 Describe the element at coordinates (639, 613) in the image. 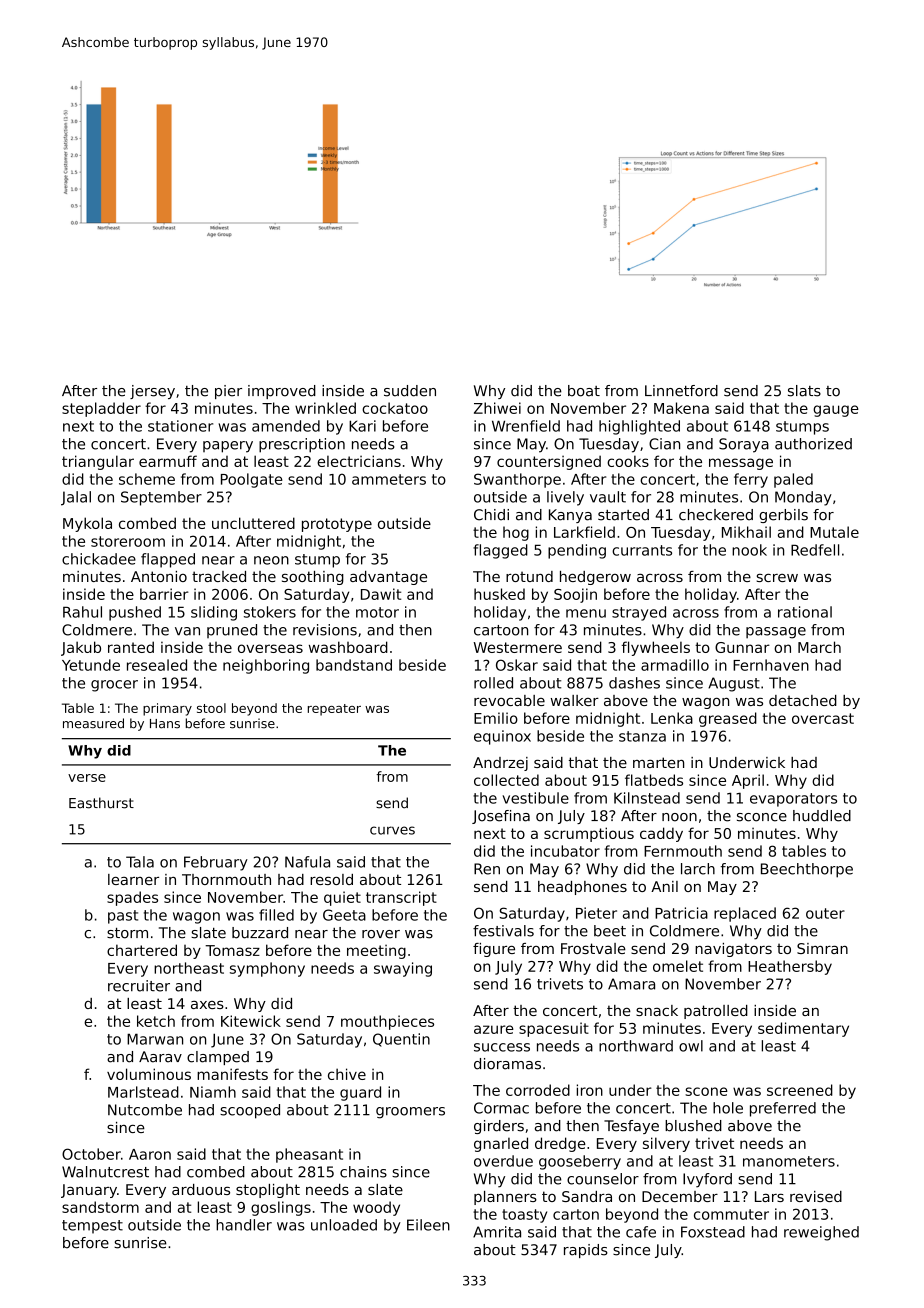

I see `strayed` at that location.
